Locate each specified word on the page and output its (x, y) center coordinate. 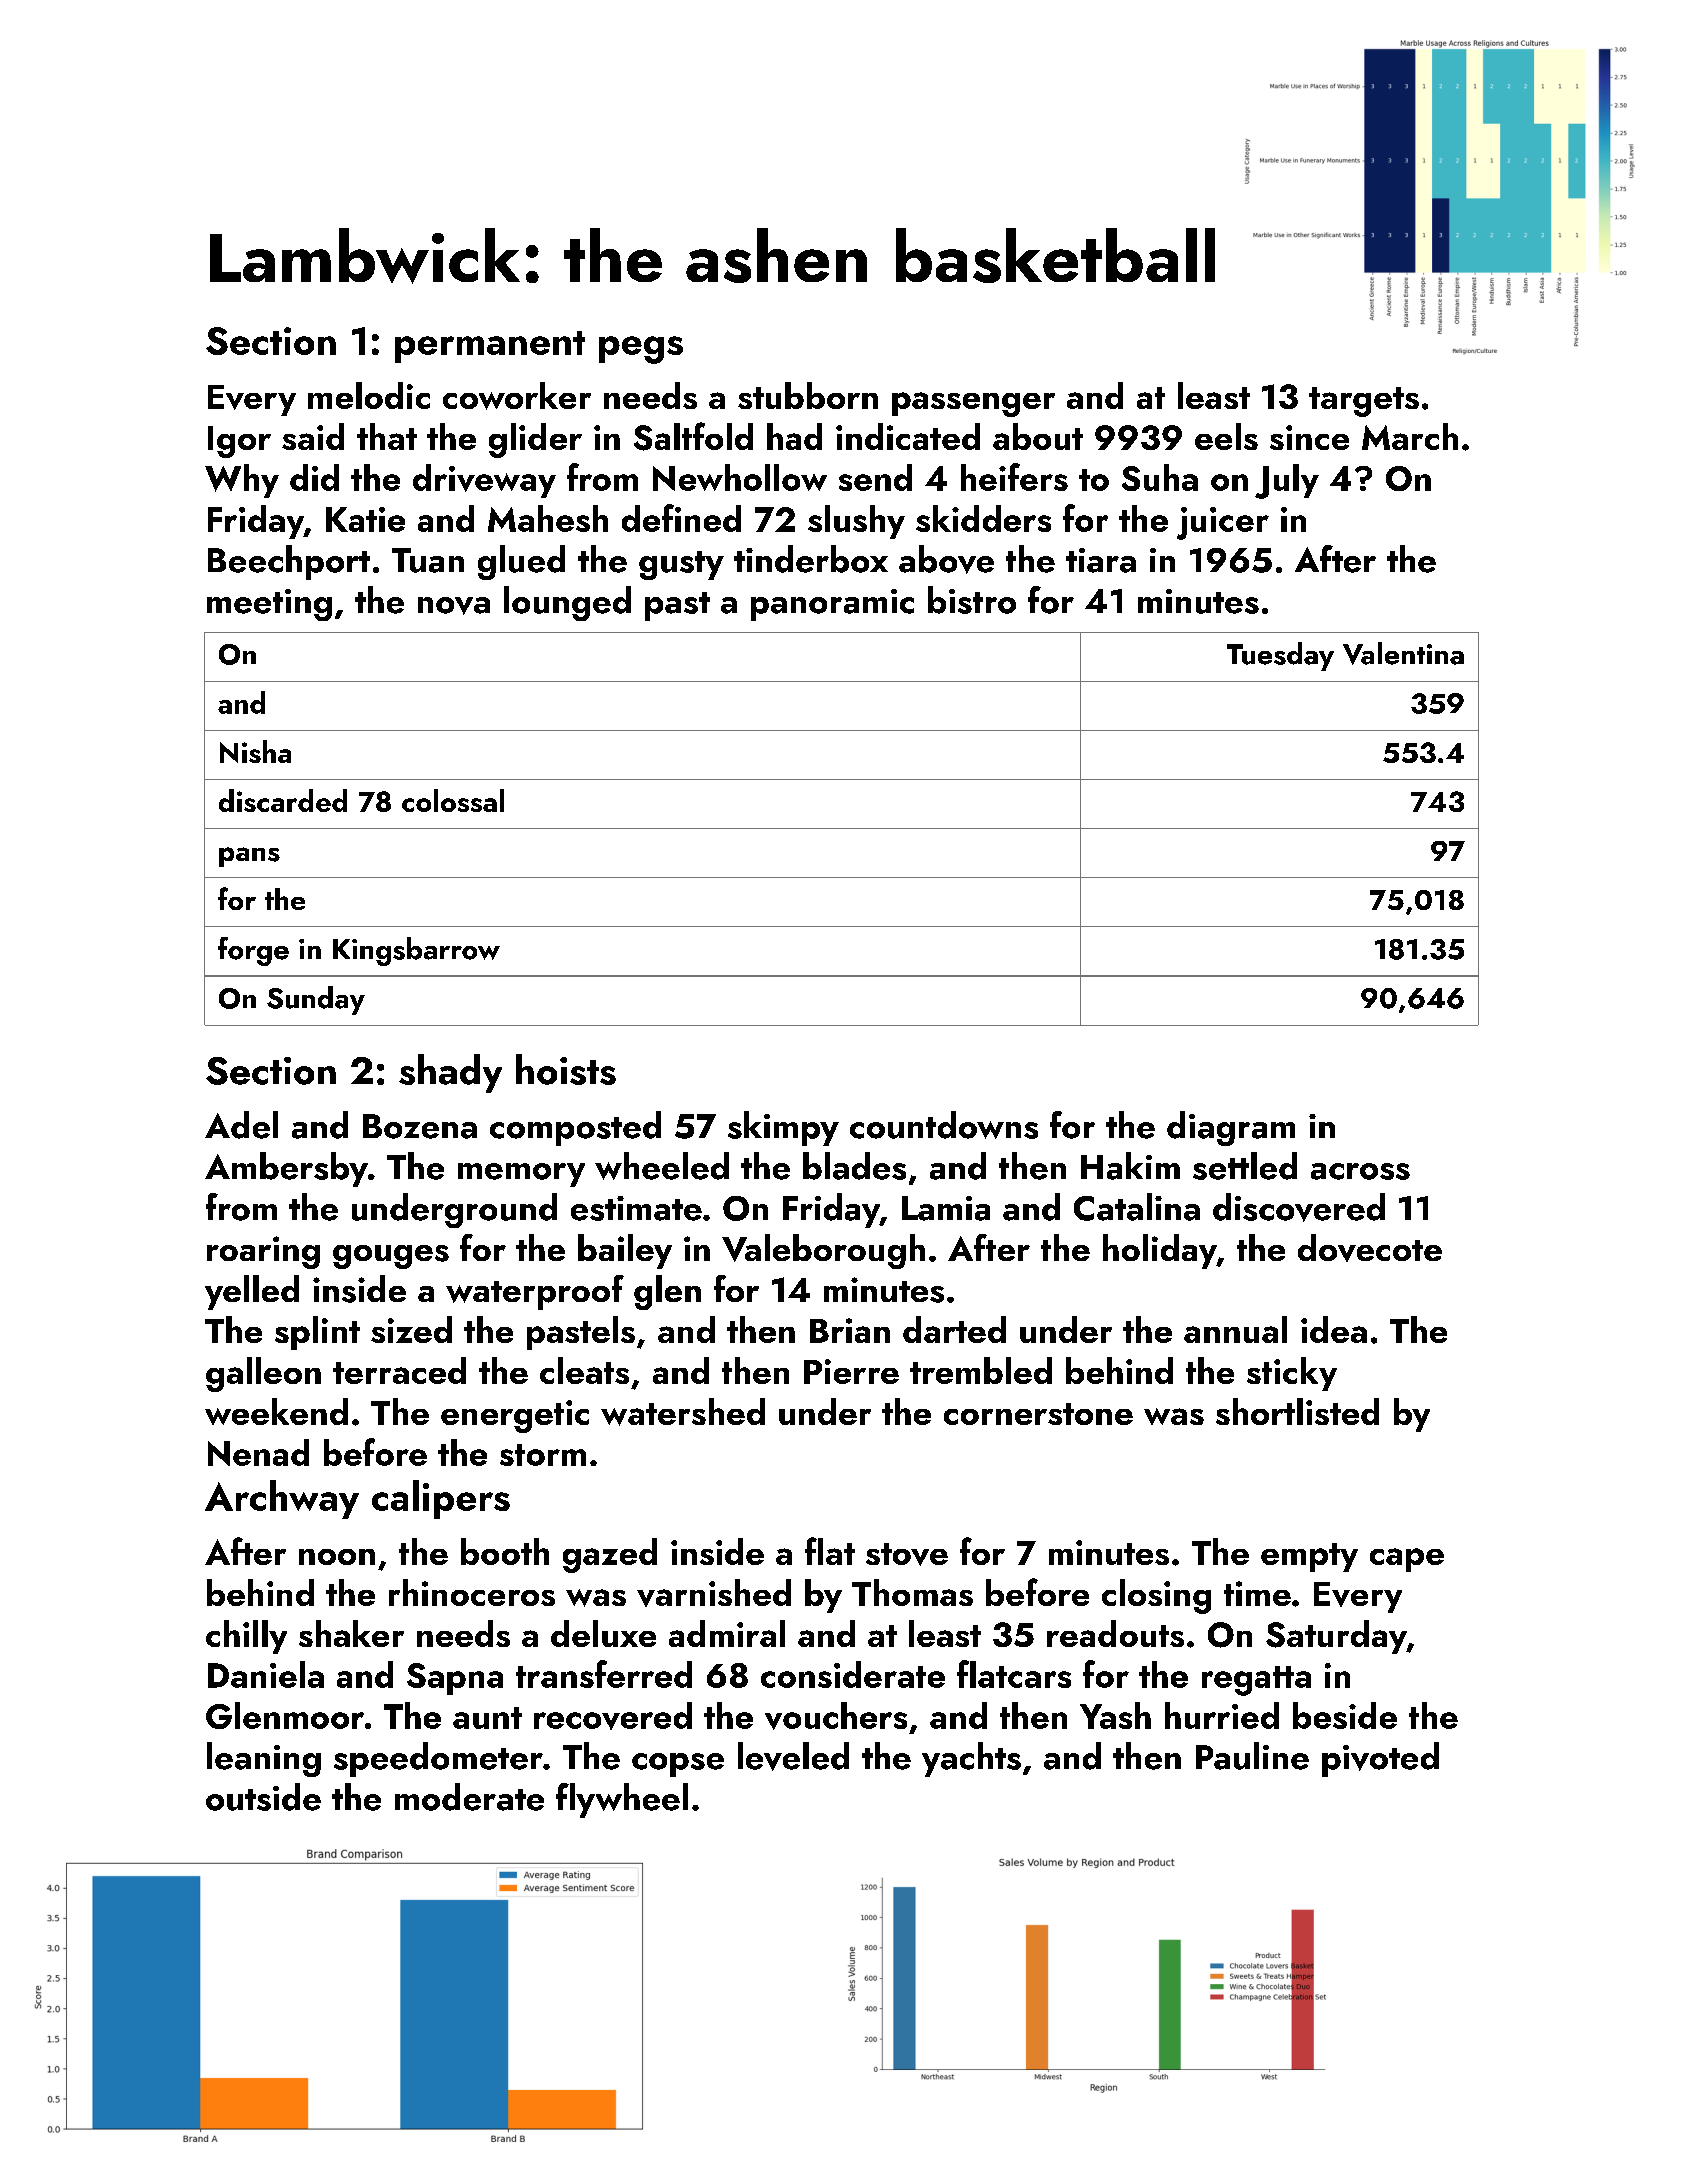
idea (1334, 1329)
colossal (453, 800)
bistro (972, 600)
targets (1364, 402)
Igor (239, 442)
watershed (683, 1412)
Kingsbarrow (416, 951)
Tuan (428, 560)
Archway (282, 1499)
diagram (1231, 1128)
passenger (973, 404)
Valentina (1403, 653)
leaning (264, 1759)
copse (678, 1765)
